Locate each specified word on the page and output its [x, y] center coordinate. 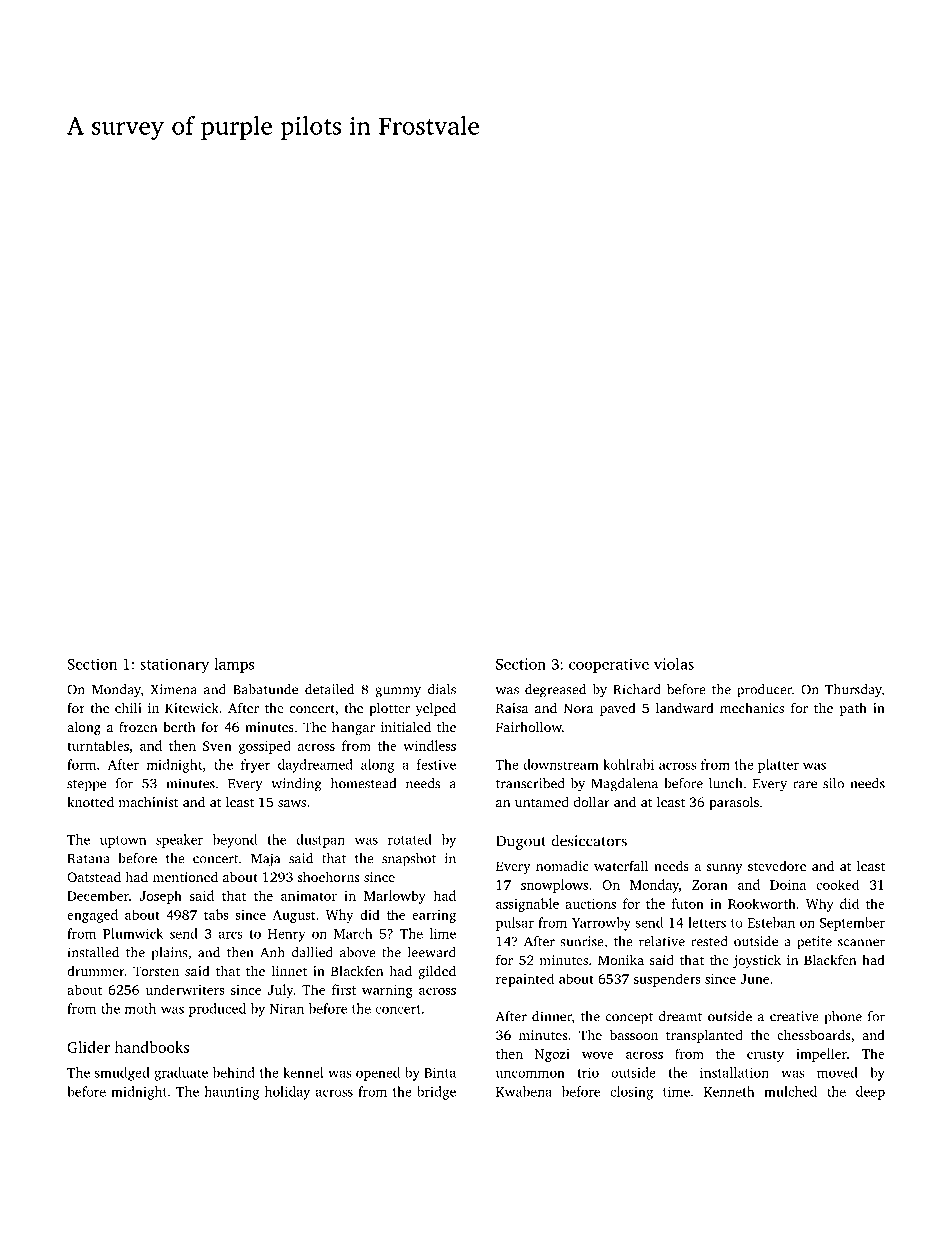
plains [169, 954]
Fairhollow [529, 726]
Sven [217, 746]
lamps [234, 665]
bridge [436, 1093]
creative [794, 1016]
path [853, 709]
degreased [555, 691]
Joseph [161, 897]
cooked [837, 884]
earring [434, 916]
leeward [432, 952]
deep [870, 1093]
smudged [122, 1074]
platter [778, 766]
